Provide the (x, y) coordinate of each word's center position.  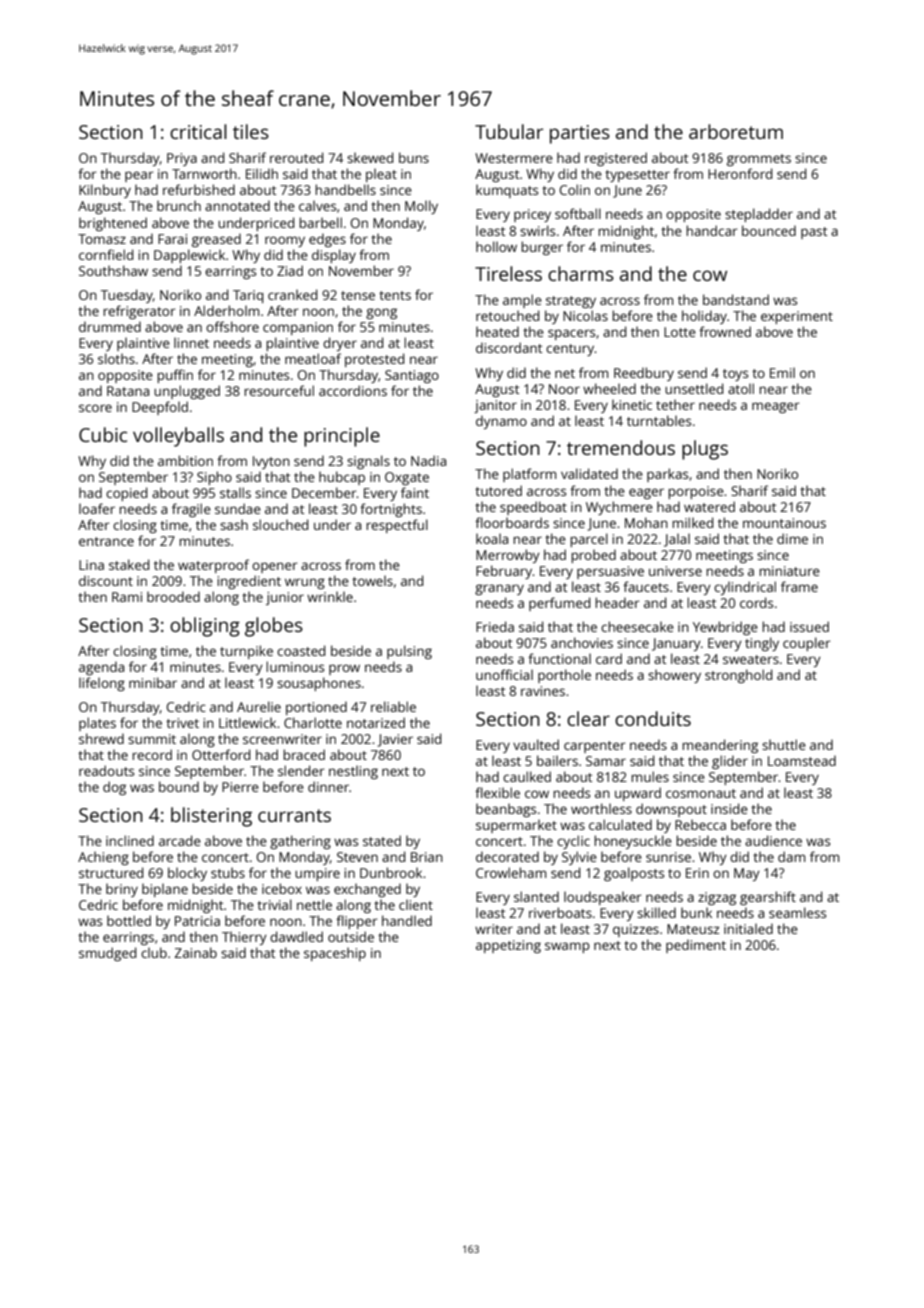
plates (97, 724)
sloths (116, 358)
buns (414, 157)
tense (358, 295)
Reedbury (644, 374)
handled (407, 920)
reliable (393, 706)
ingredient (249, 582)
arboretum (736, 131)
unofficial (504, 674)
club (154, 952)
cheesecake (637, 626)
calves (317, 205)
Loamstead (802, 760)
